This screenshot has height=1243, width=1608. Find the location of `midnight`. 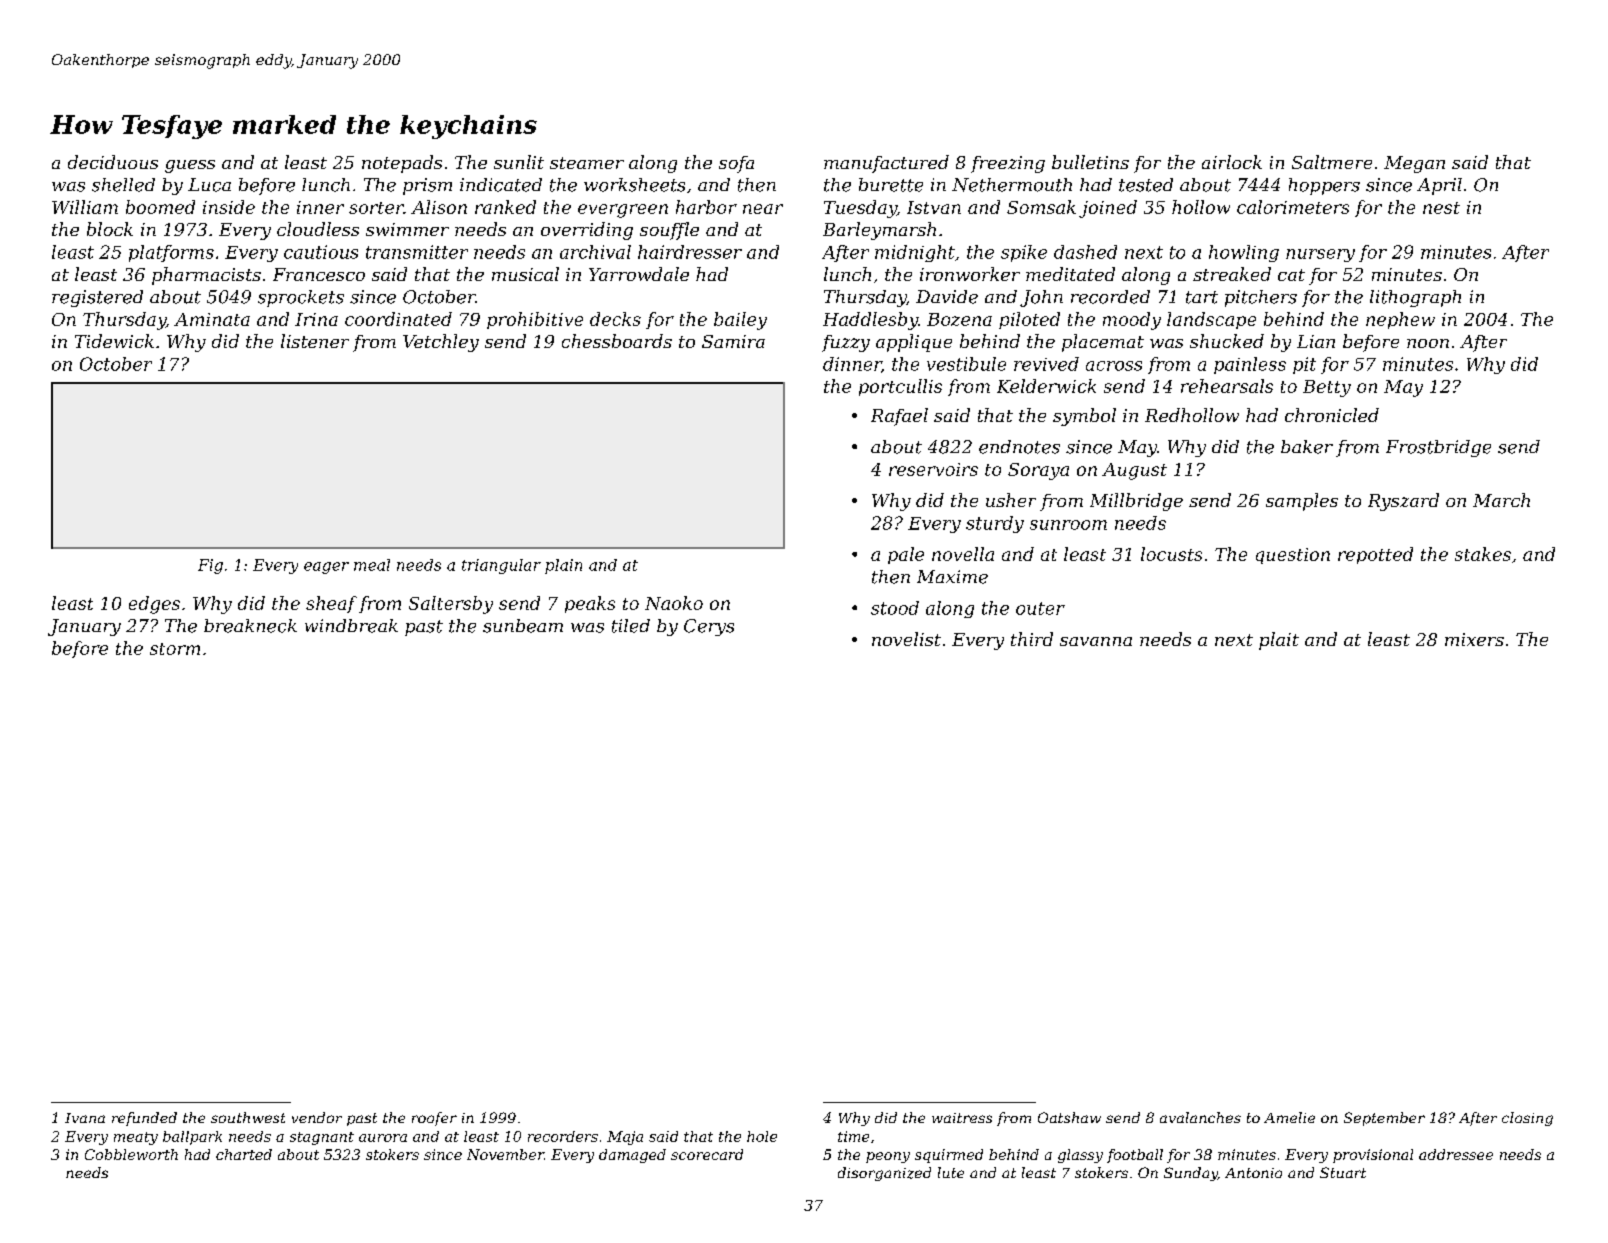

midnight is located at coordinates (915, 253).
